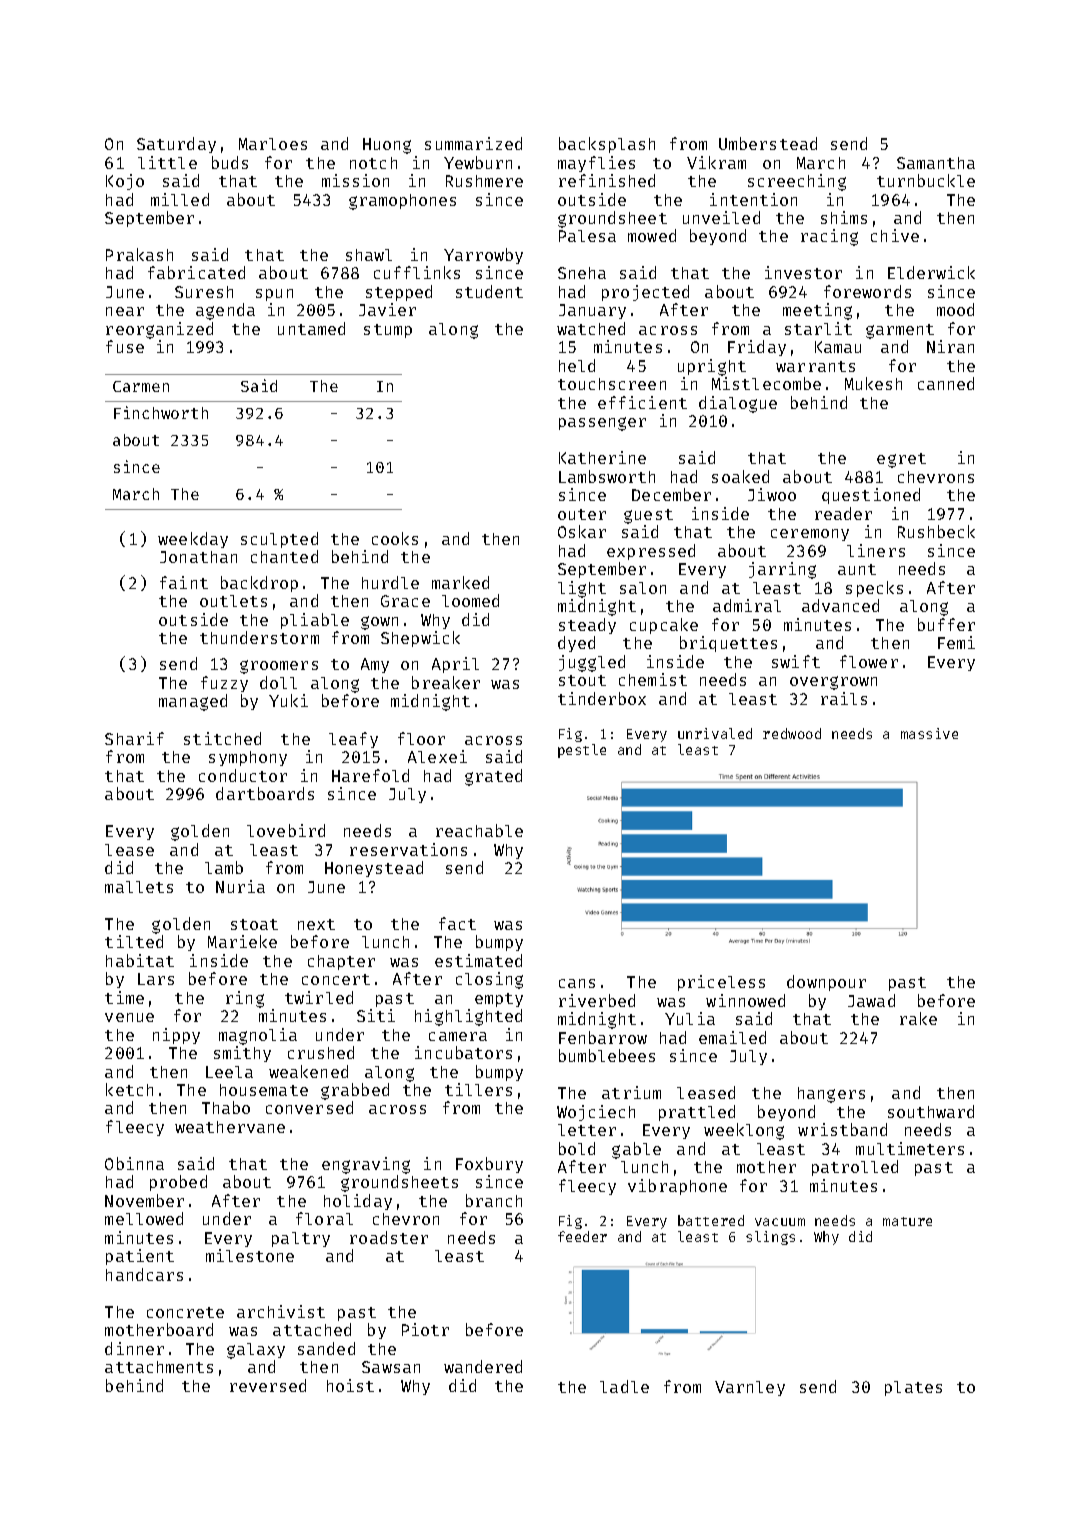 Image resolution: width=1082 pixels, height=1530 pixels. What do you see at coordinates (256, 1351) in the screenshot?
I see `galaxy` at bounding box center [256, 1351].
